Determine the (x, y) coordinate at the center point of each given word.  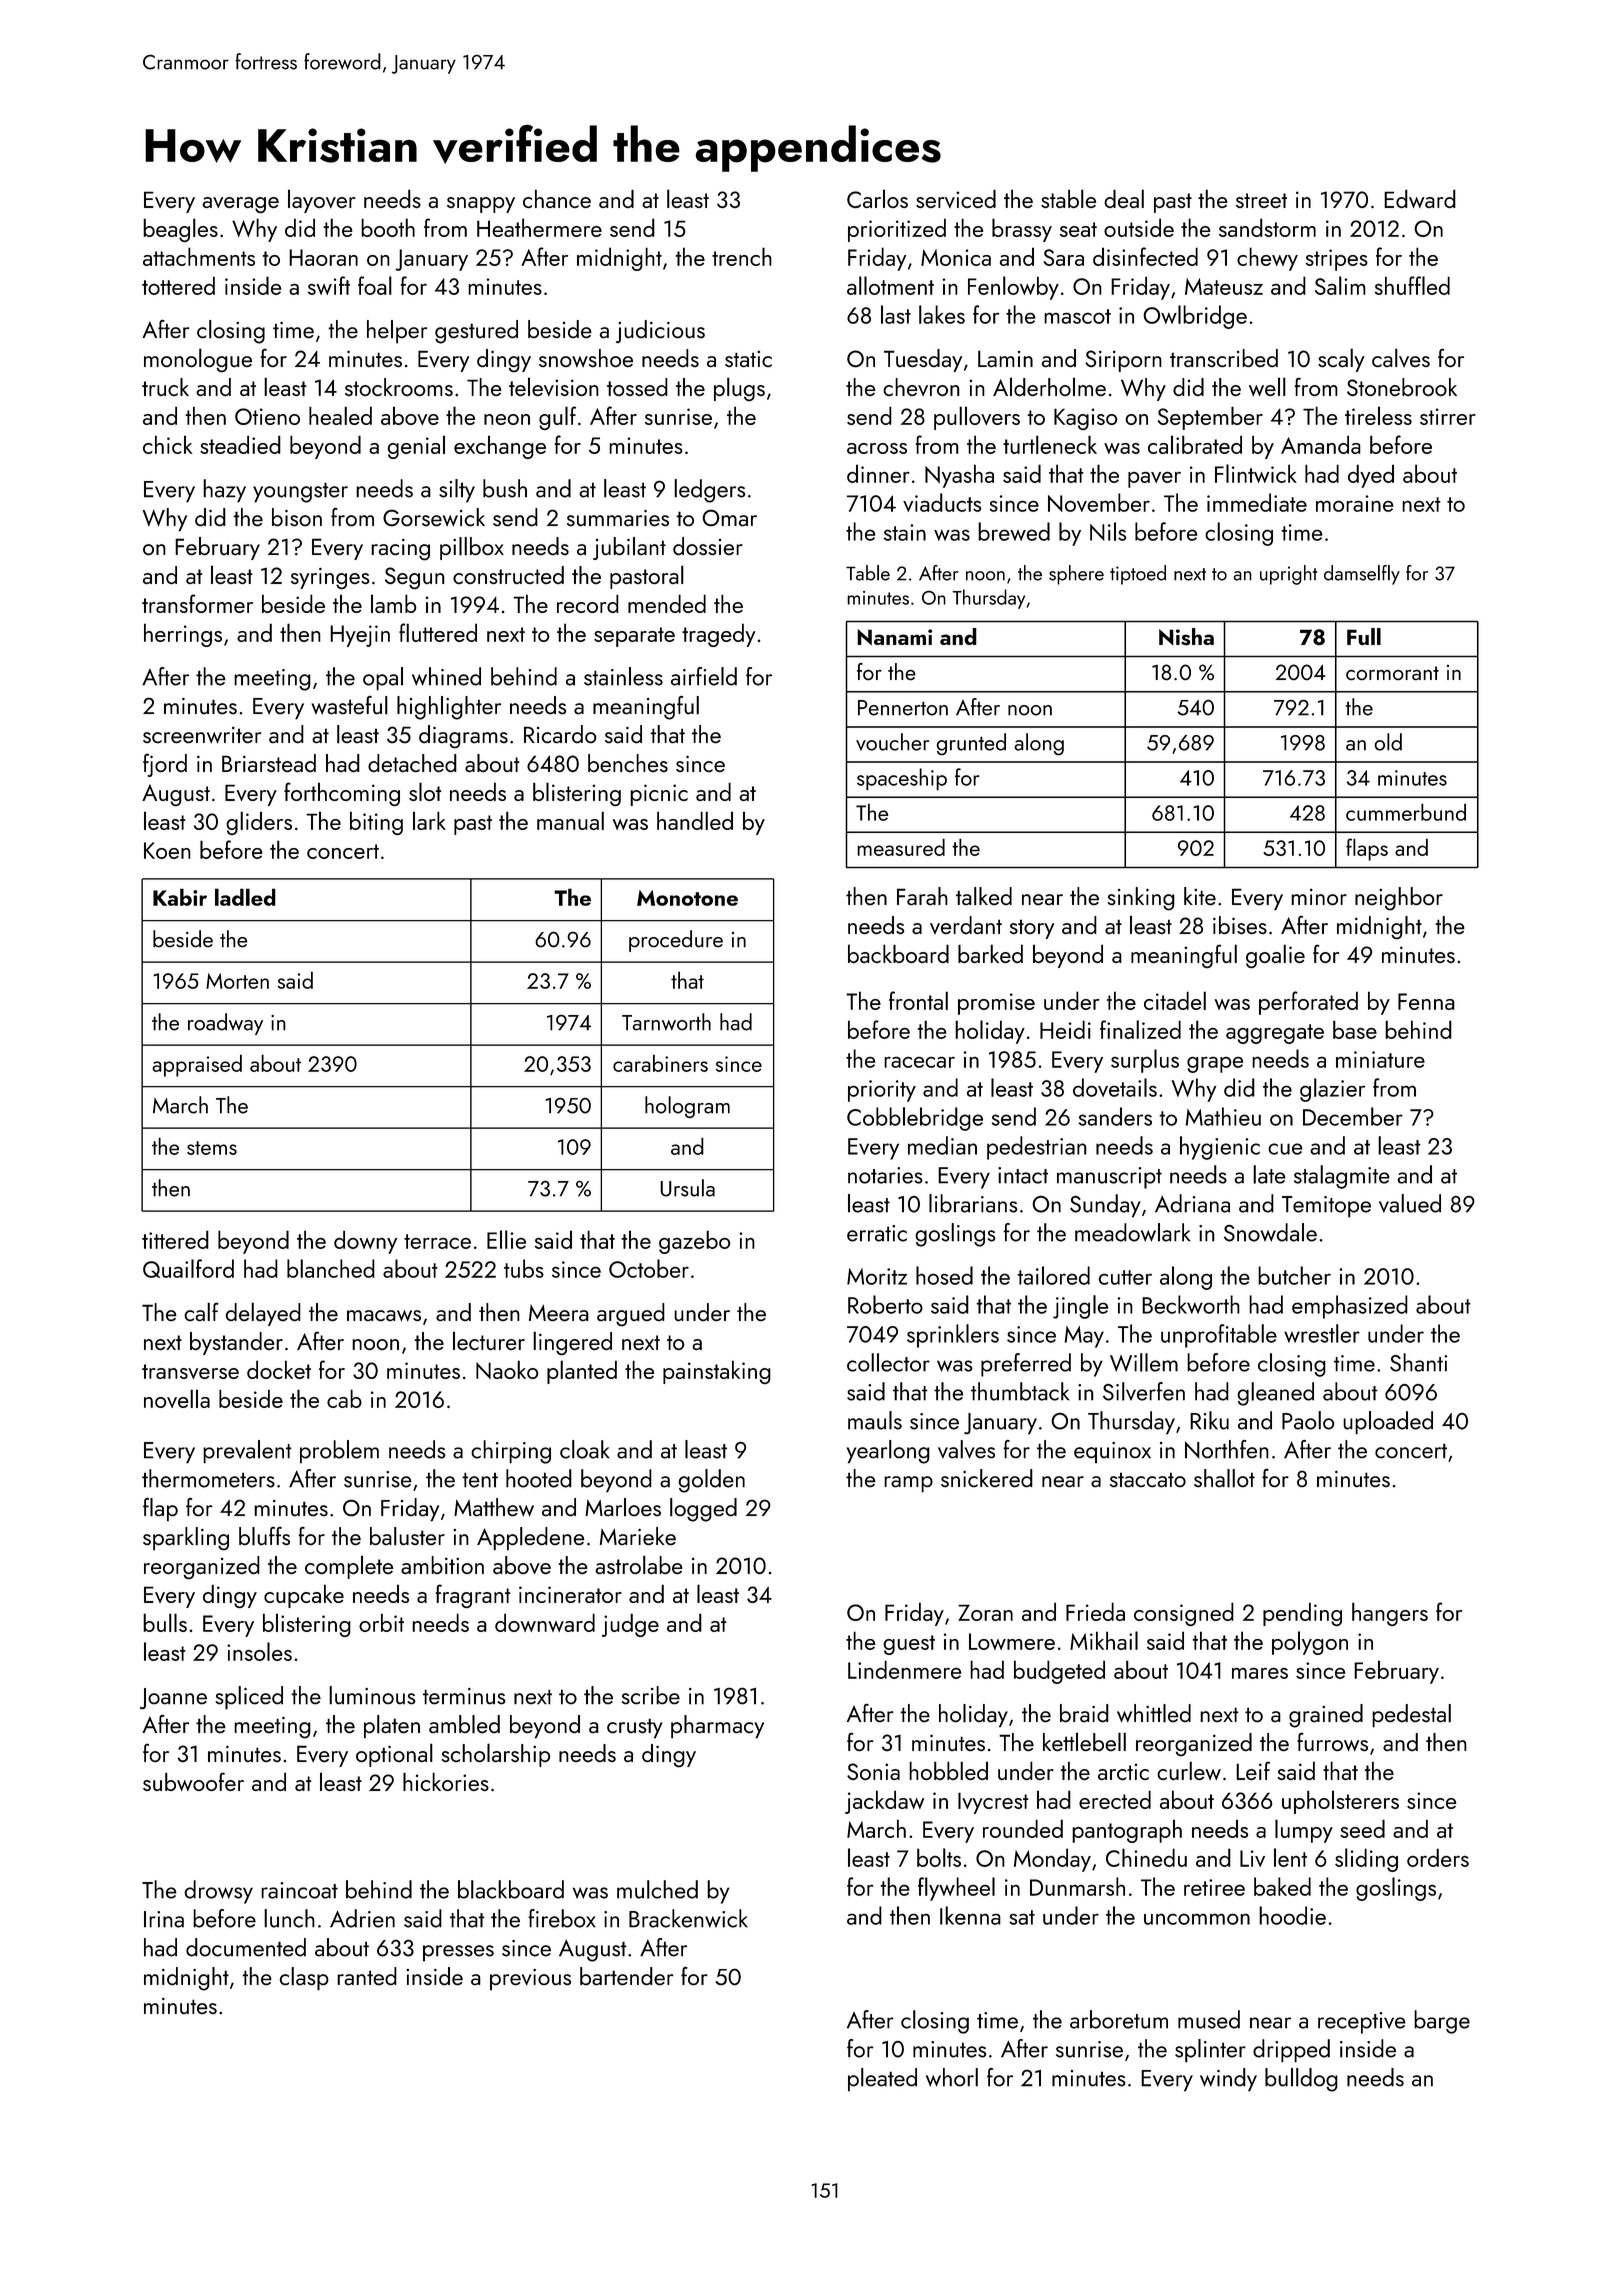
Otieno (267, 416)
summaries (618, 518)
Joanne (173, 1698)
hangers (1390, 1614)
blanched (331, 1268)
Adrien (362, 1918)
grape (1215, 1065)
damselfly (1362, 575)
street (1261, 200)
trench (742, 256)
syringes (330, 578)
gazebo (695, 1242)
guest (909, 1645)
